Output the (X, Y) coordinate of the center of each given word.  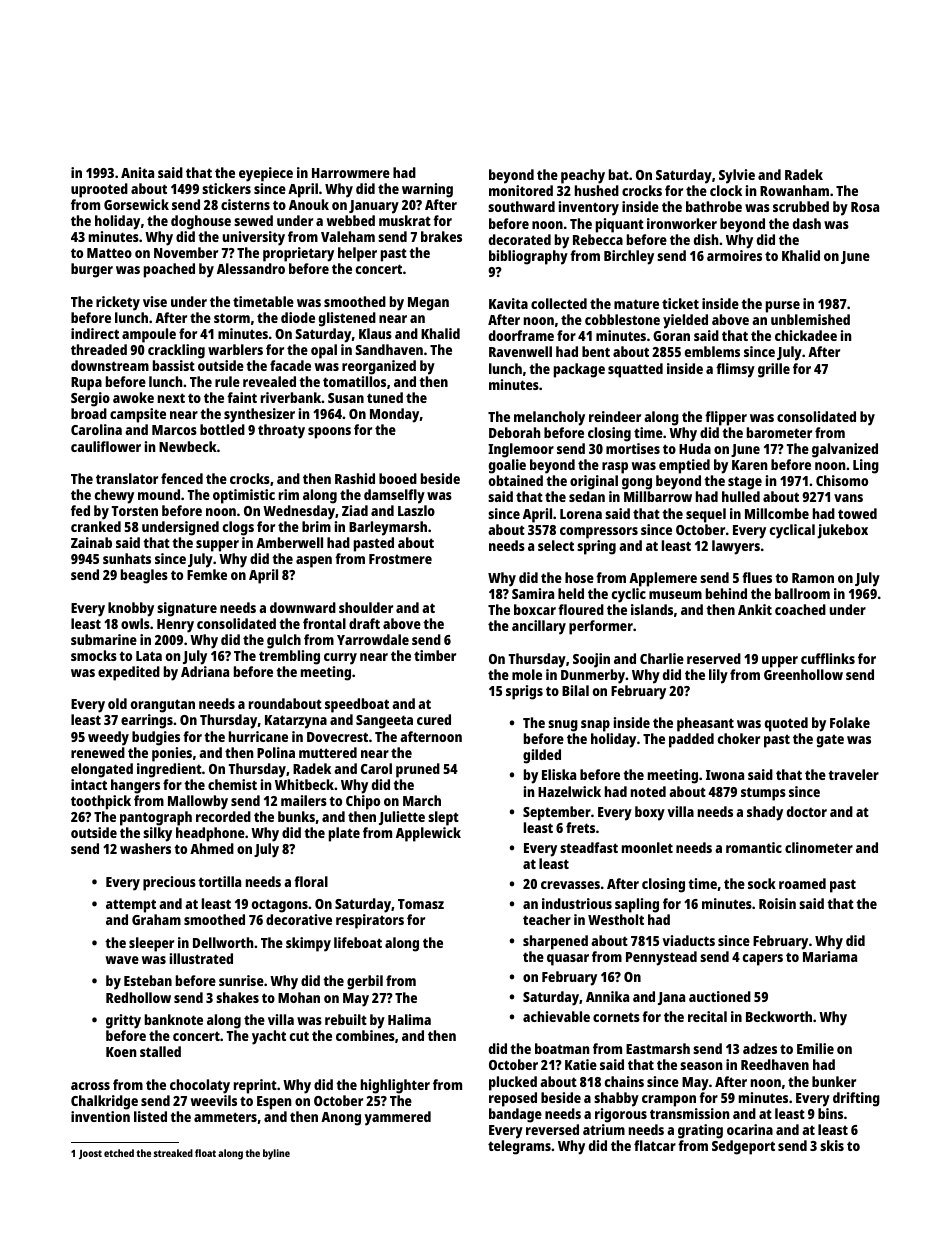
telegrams (519, 1147)
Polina (276, 752)
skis (832, 1145)
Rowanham (794, 190)
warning (427, 190)
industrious (577, 903)
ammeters (225, 1117)
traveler (853, 774)
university (253, 238)
